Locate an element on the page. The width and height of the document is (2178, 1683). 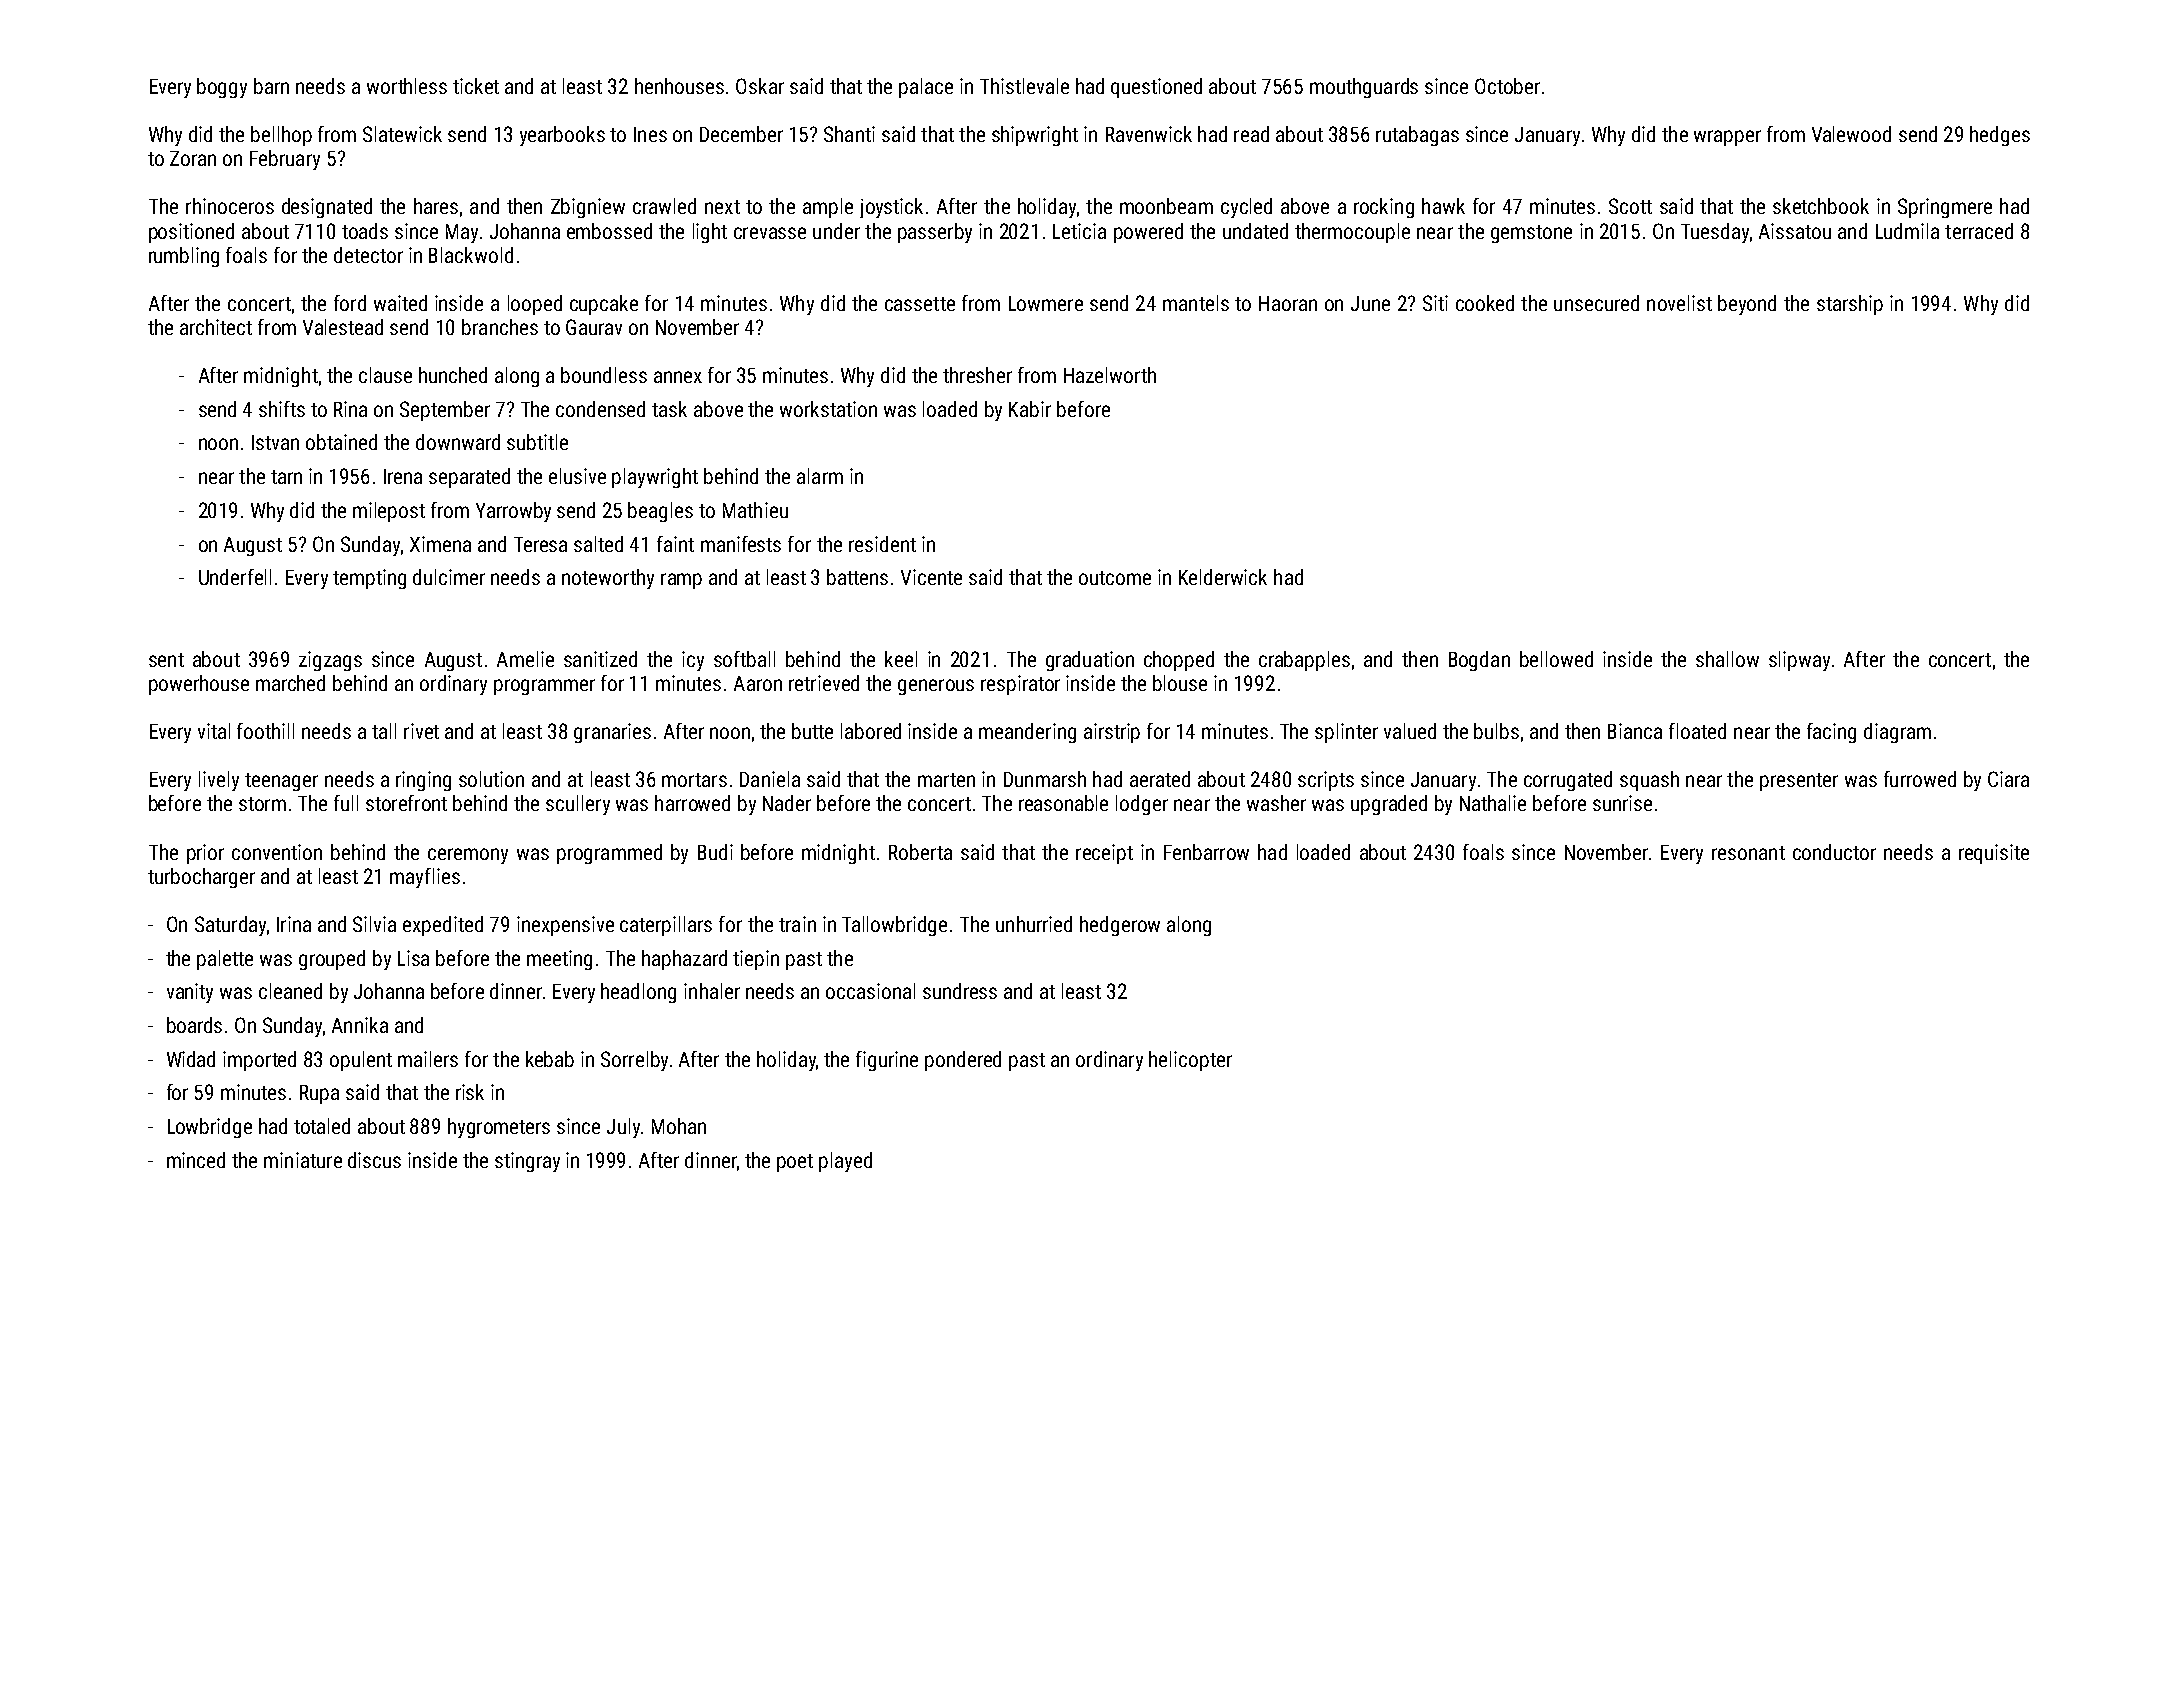
Amelie is located at coordinates (525, 659).
